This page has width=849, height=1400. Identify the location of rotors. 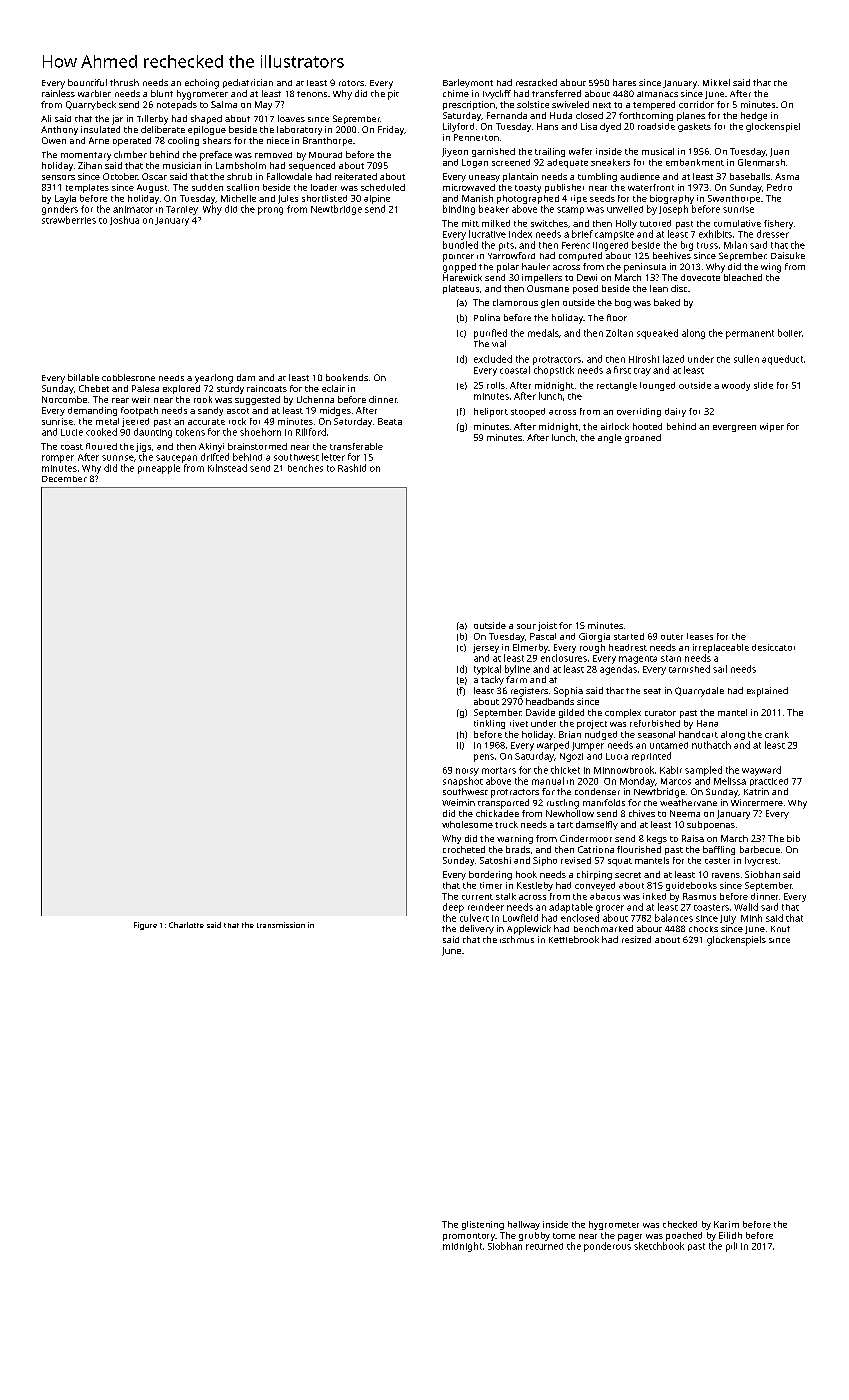
(351, 83).
